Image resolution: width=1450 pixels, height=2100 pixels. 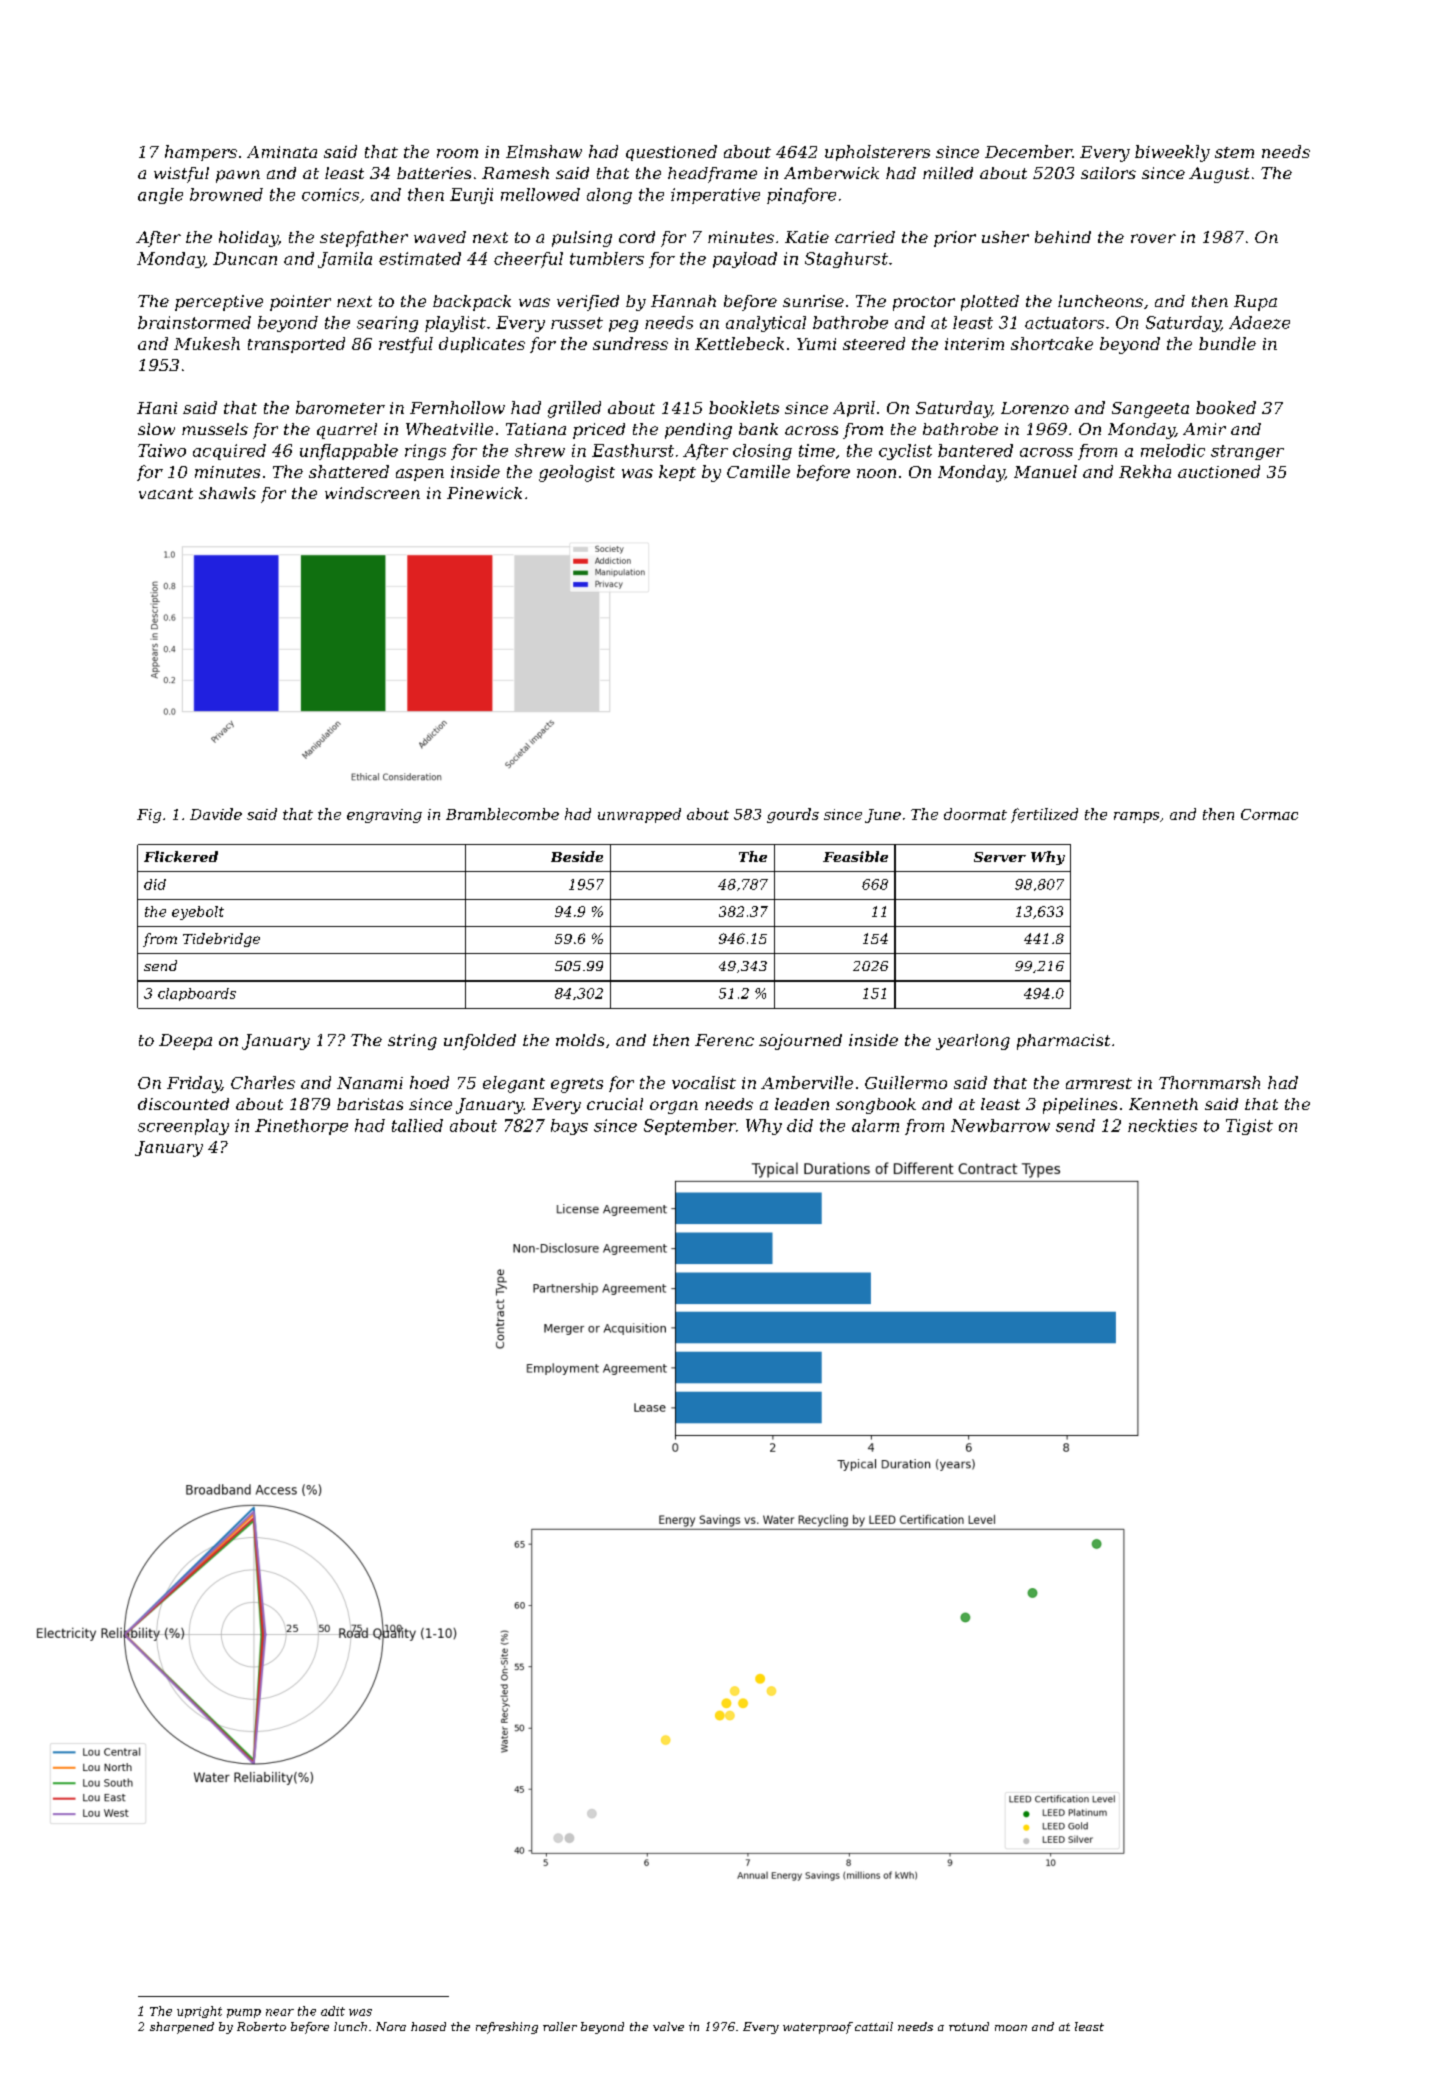 I want to click on bays, so click(x=569, y=1127).
